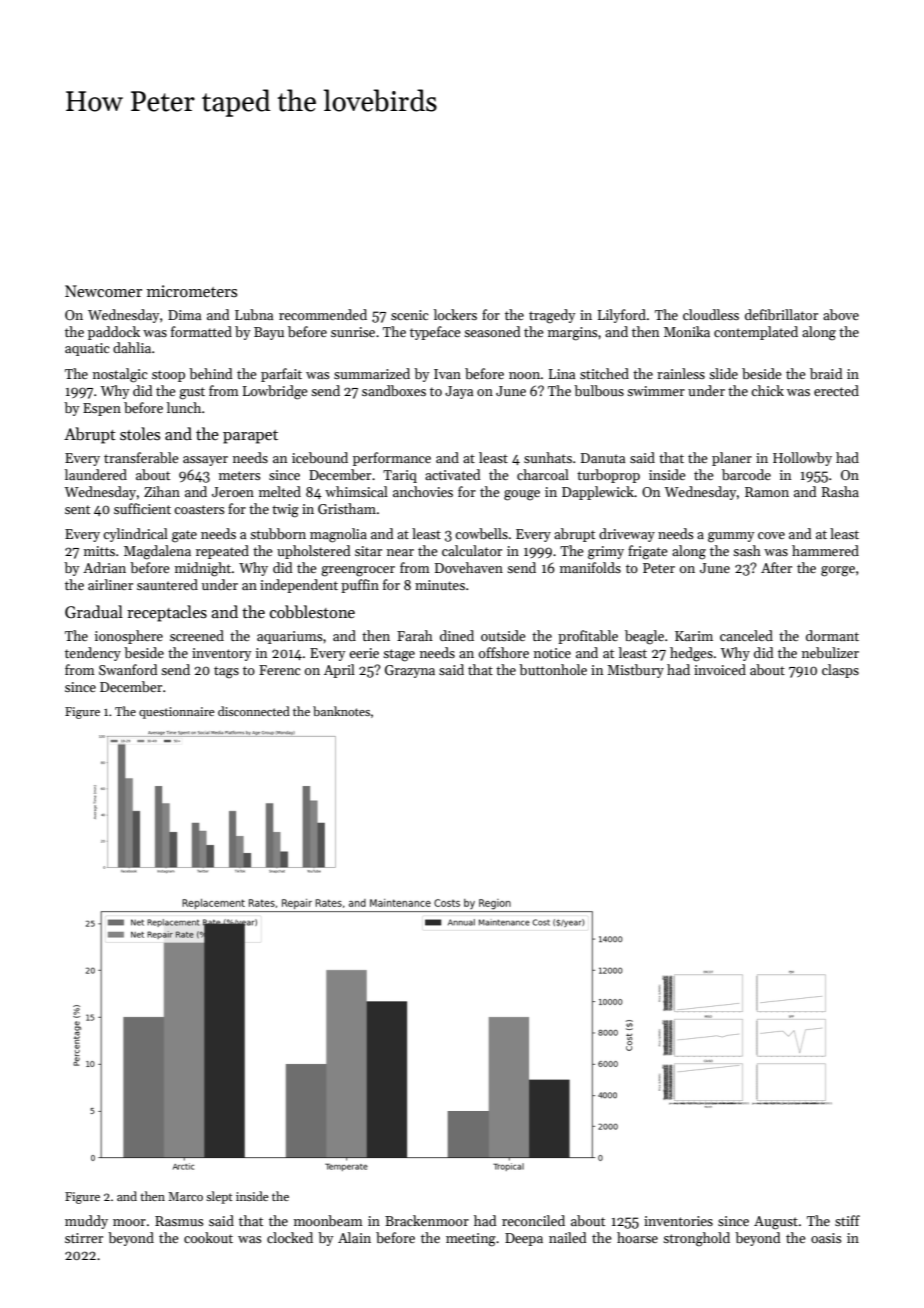  Describe the element at coordinates (678, 1221) in the page. I see `inventories` at that location.
